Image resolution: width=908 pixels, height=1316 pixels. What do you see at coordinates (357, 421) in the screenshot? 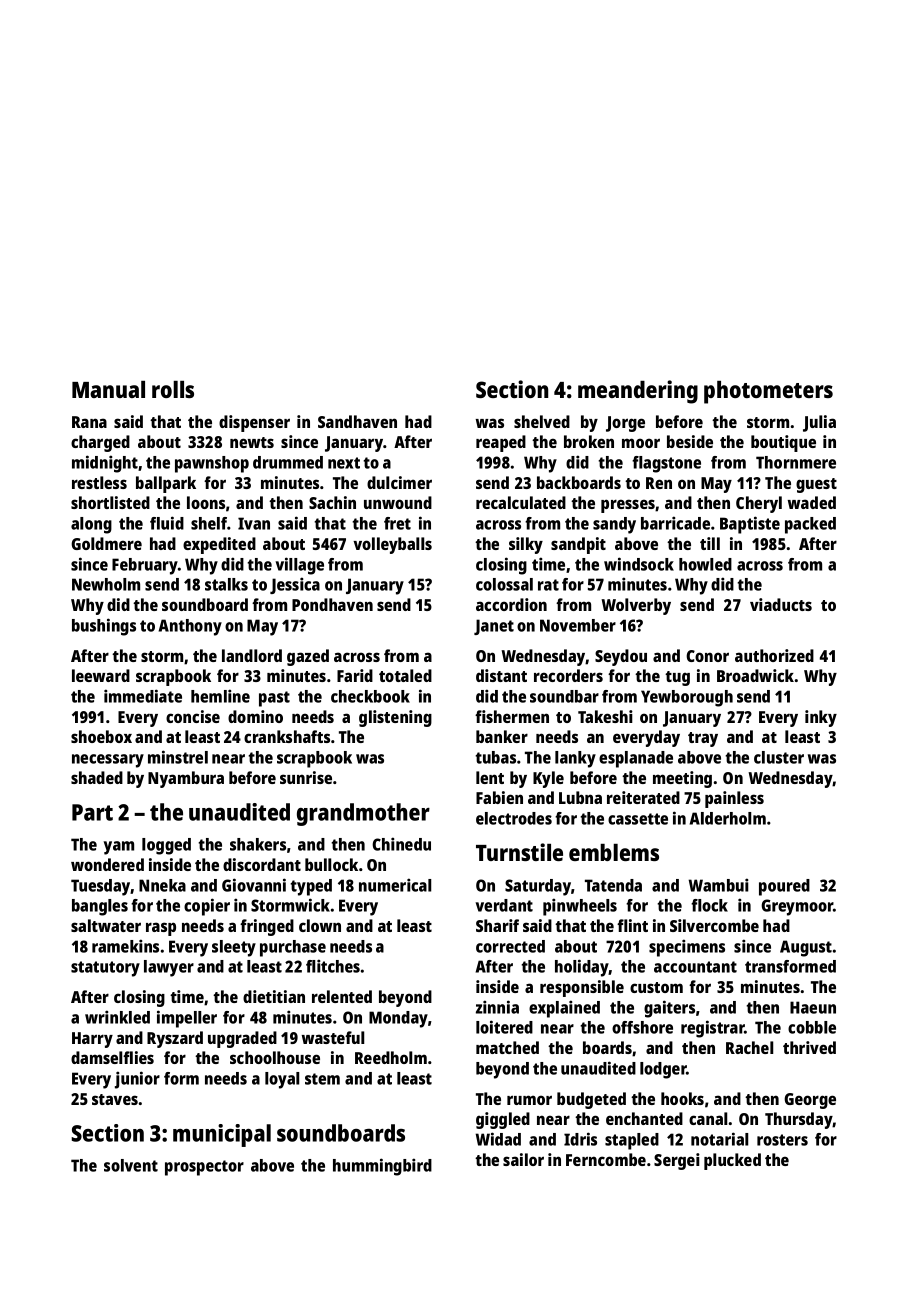
I see `Sandhaven` at bounding box center [357, 421].
